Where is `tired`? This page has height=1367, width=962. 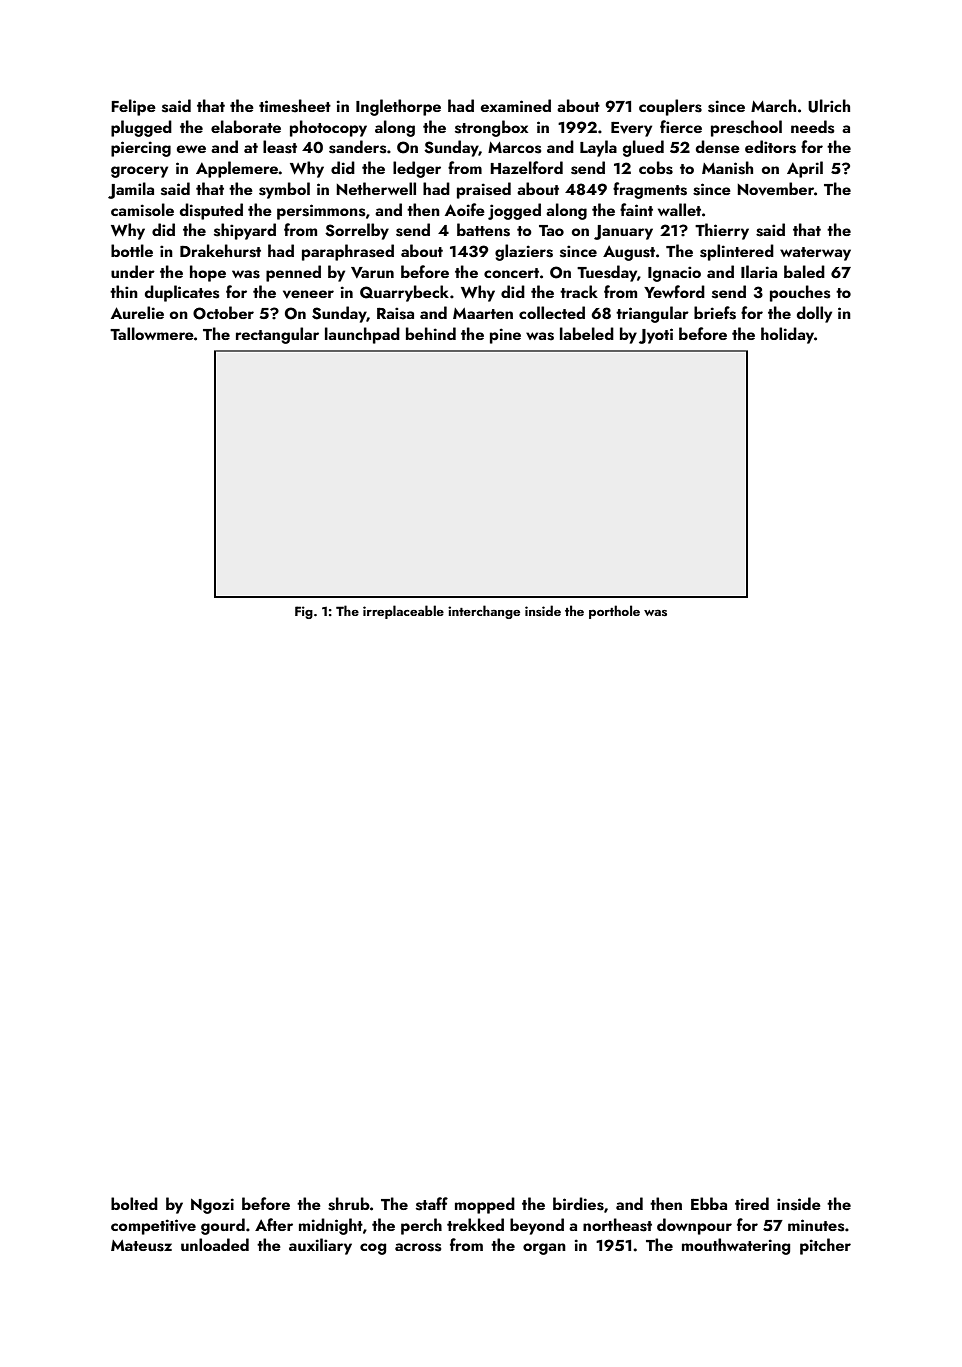
tired is located at coordinates (752, 1203).
